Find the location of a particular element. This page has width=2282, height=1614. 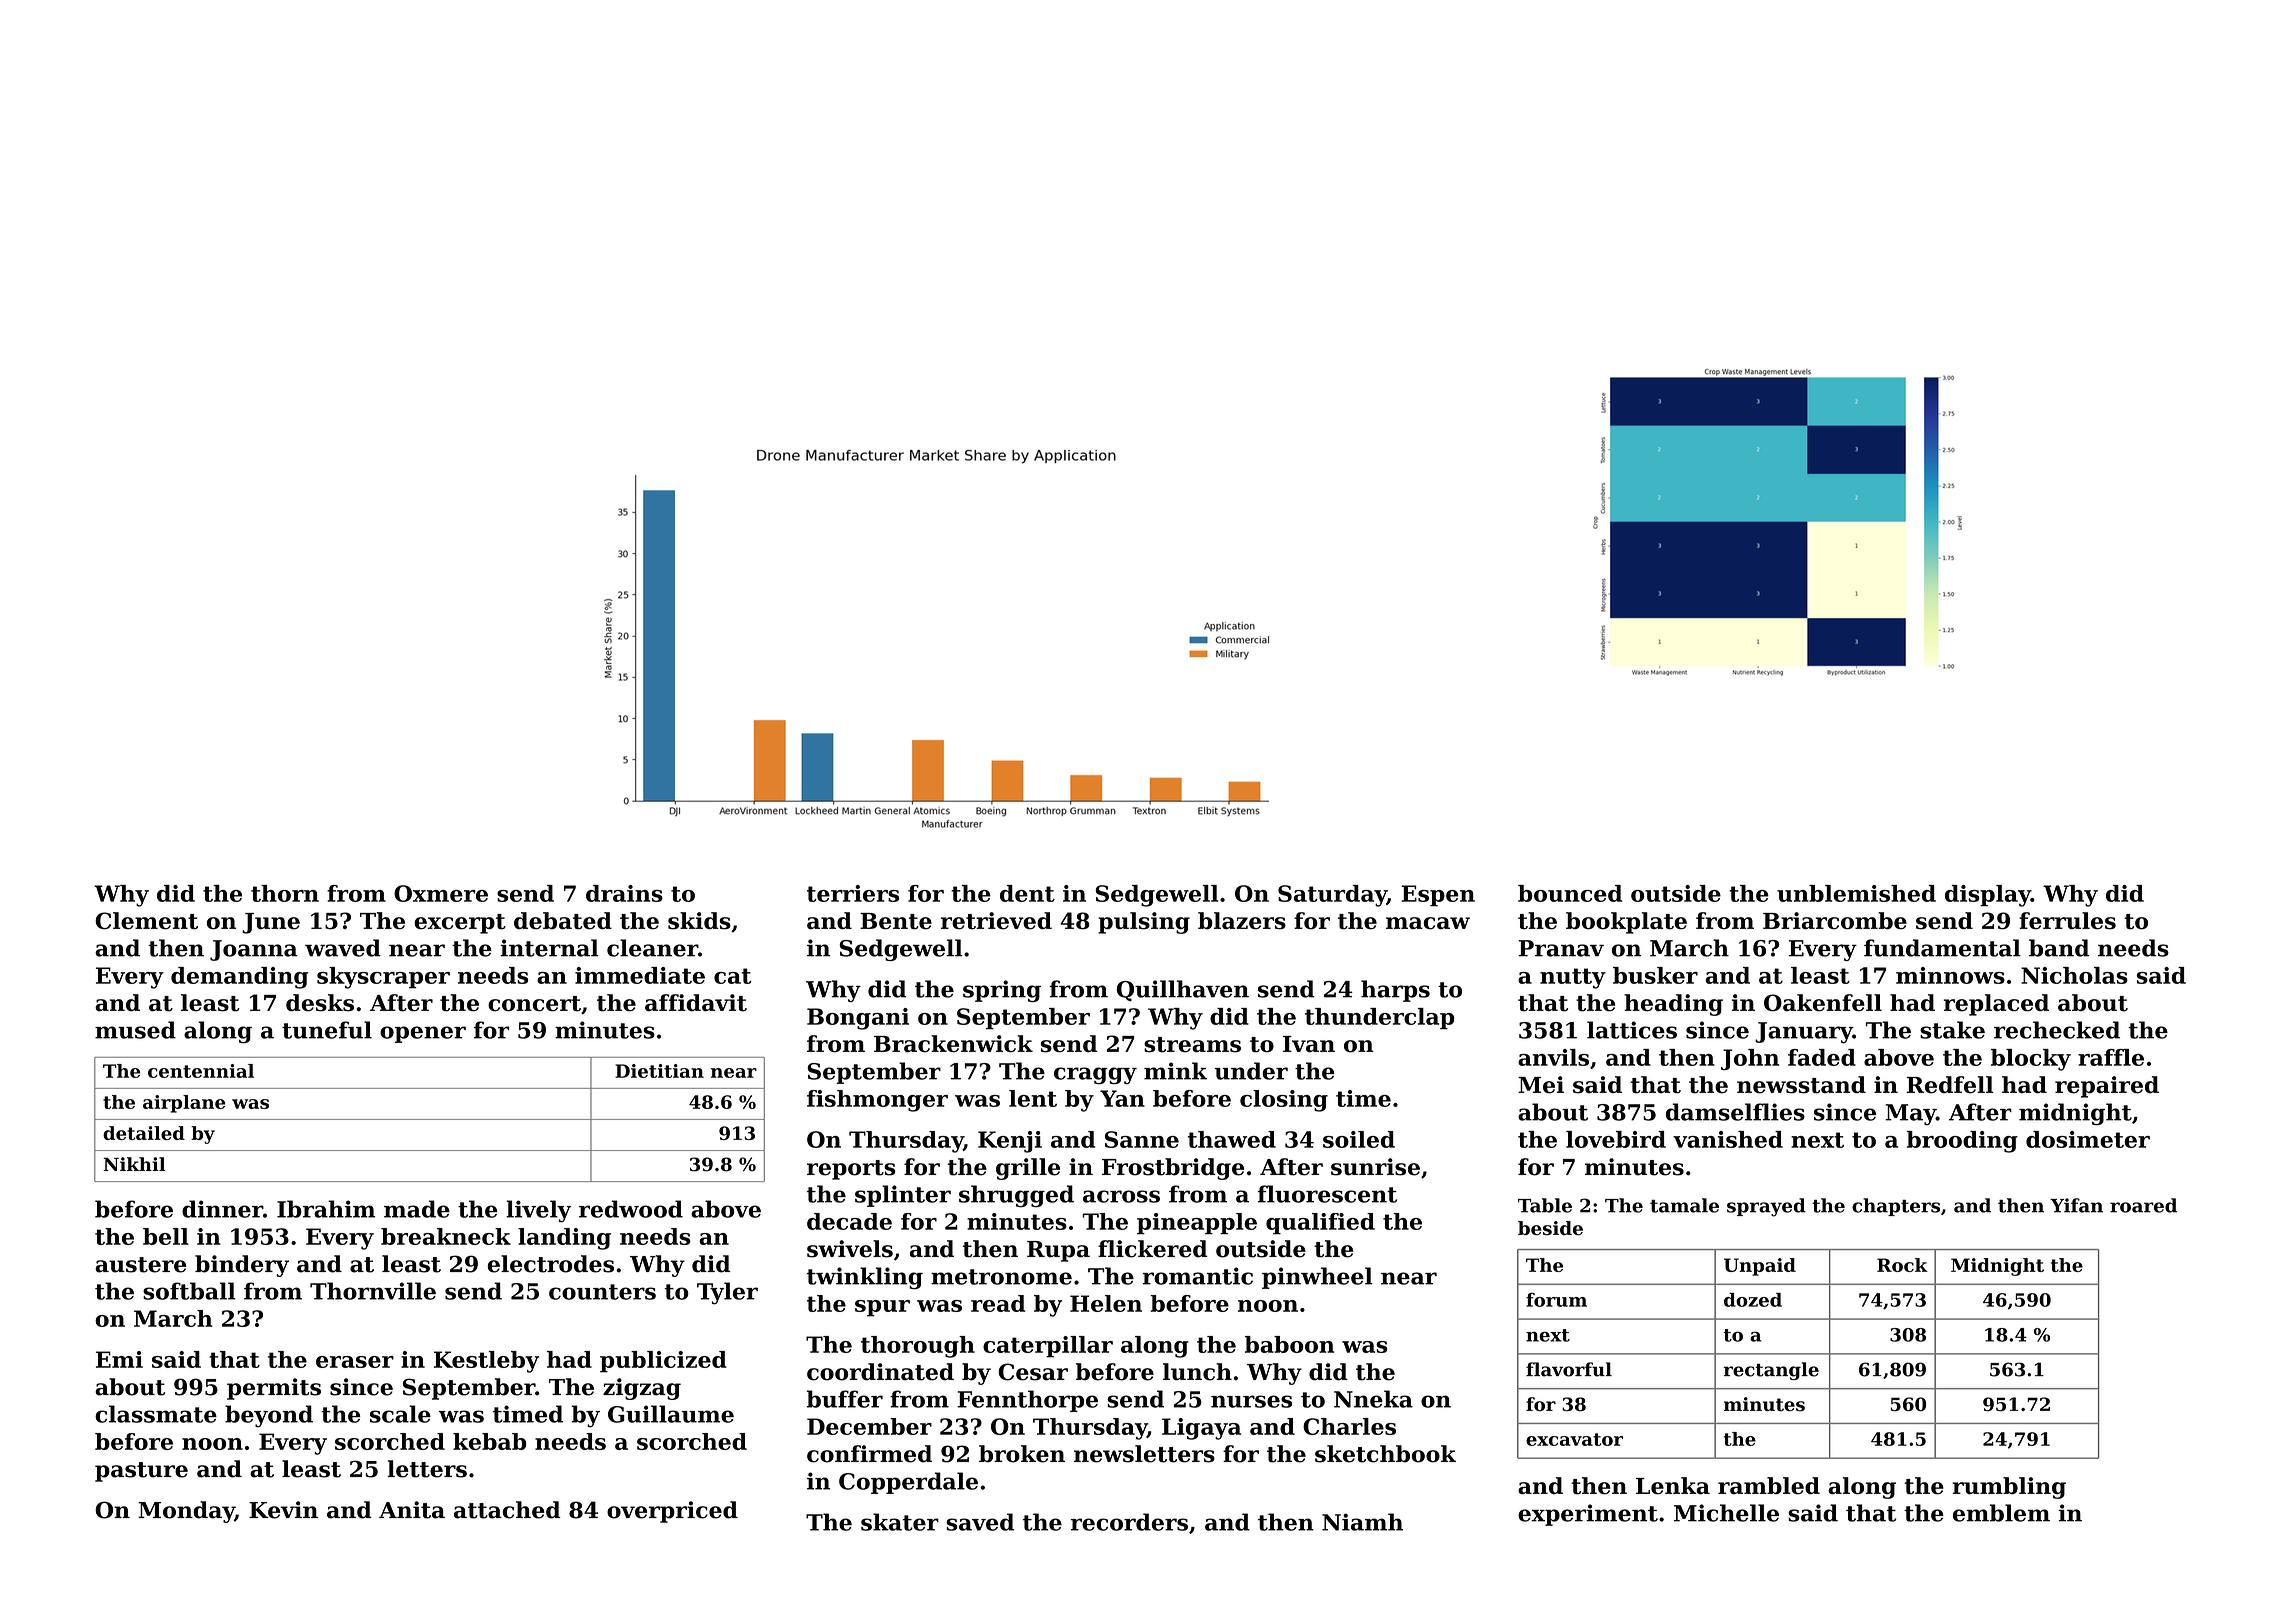

Rock is located at coordinates (1902, 1265).
